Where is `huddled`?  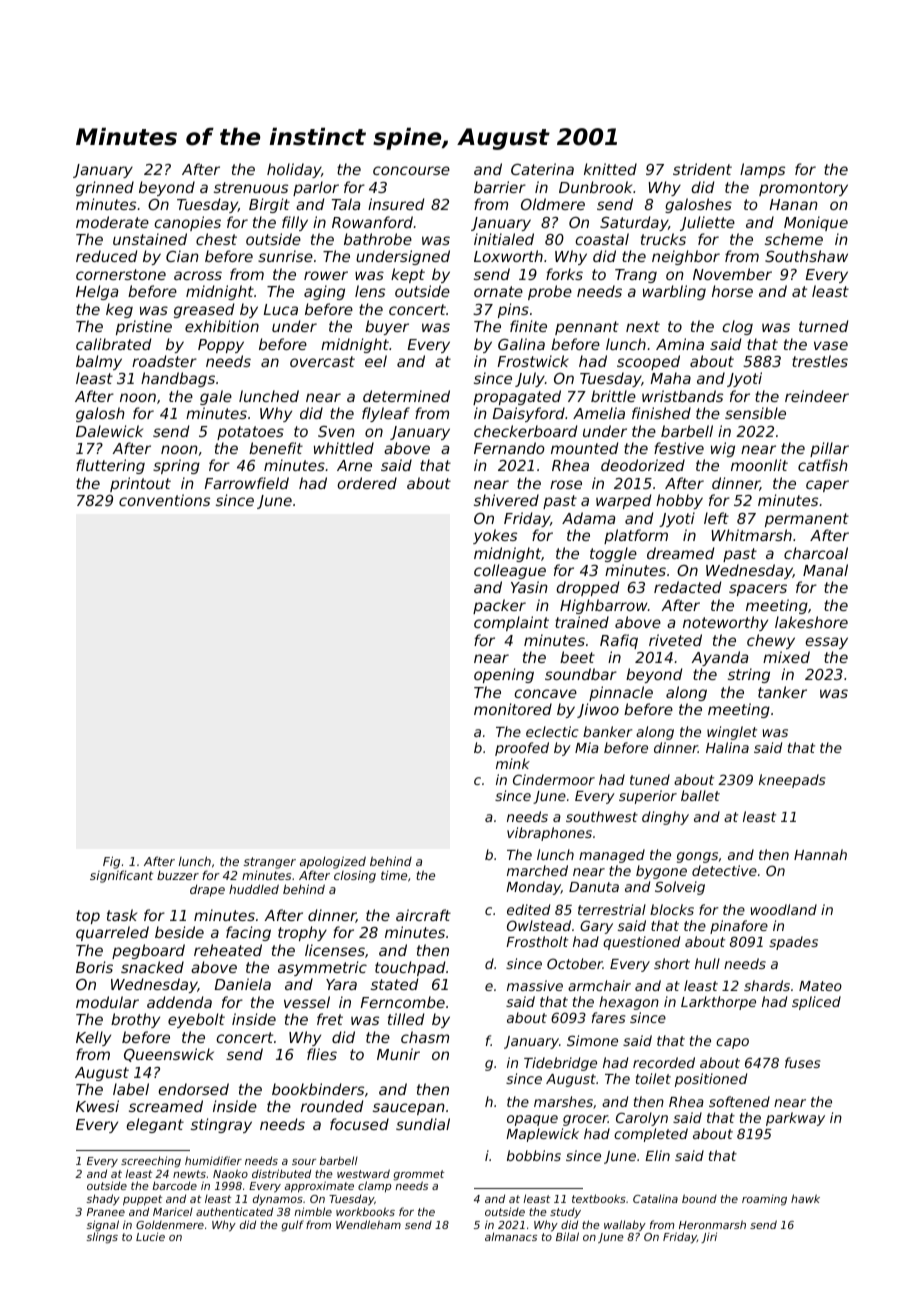 huddled is located at coordinates (254, 889).
